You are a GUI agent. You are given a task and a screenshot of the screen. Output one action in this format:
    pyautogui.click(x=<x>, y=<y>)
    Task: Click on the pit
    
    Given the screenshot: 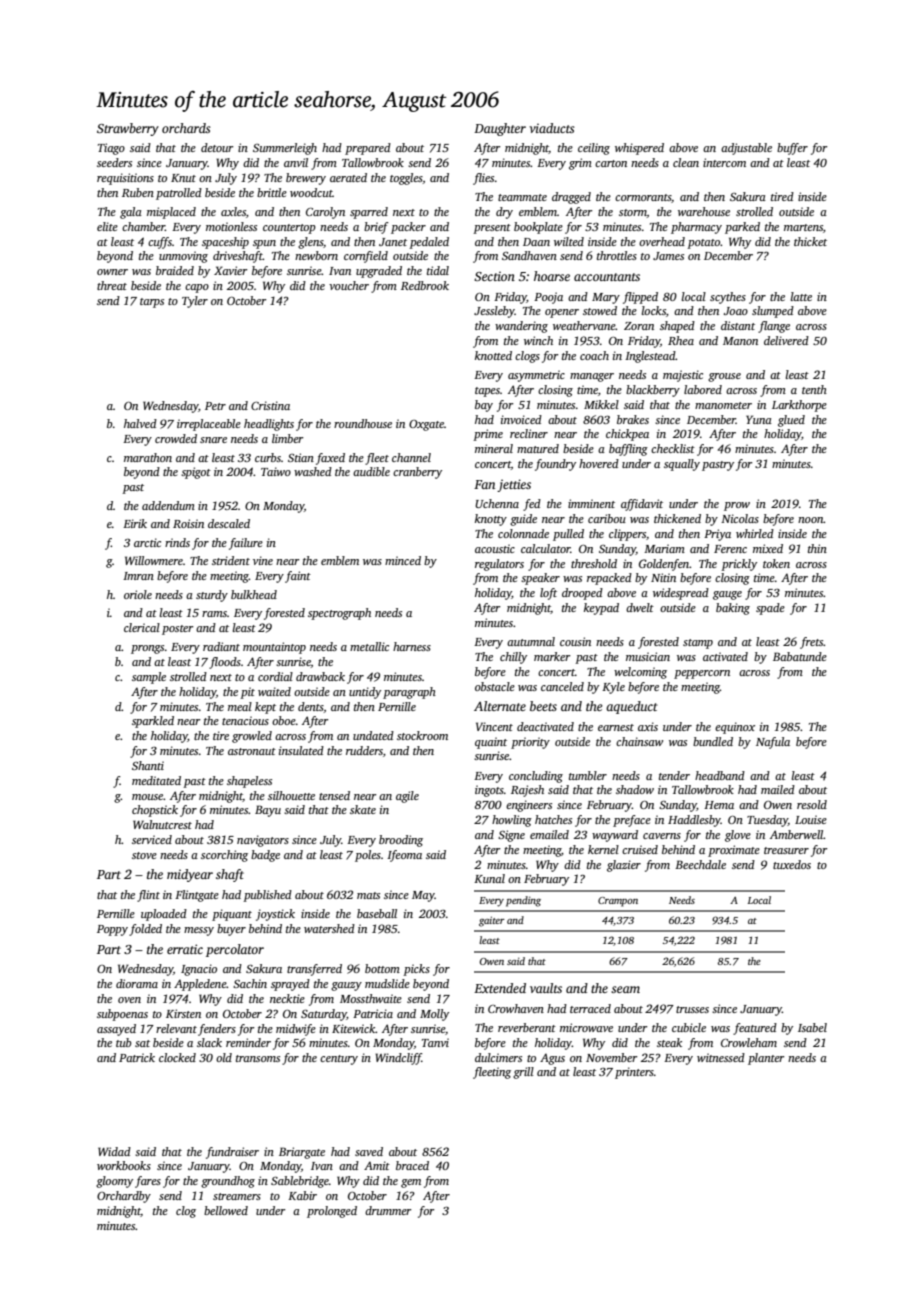 What is the action you would take?
    pyautogui.click(x=247, y=693)
